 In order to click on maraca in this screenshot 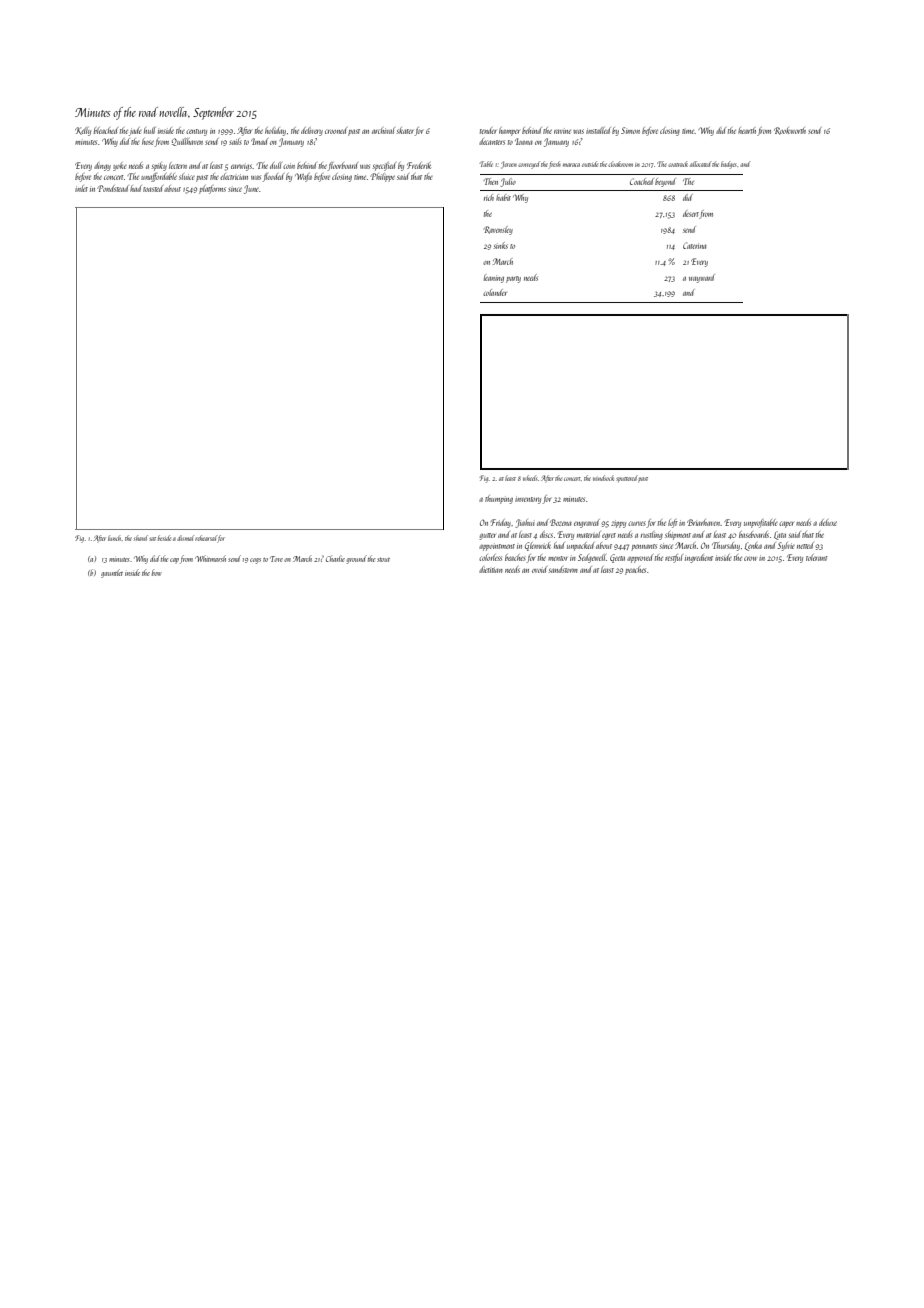, I will do `click(571, 165)`.
